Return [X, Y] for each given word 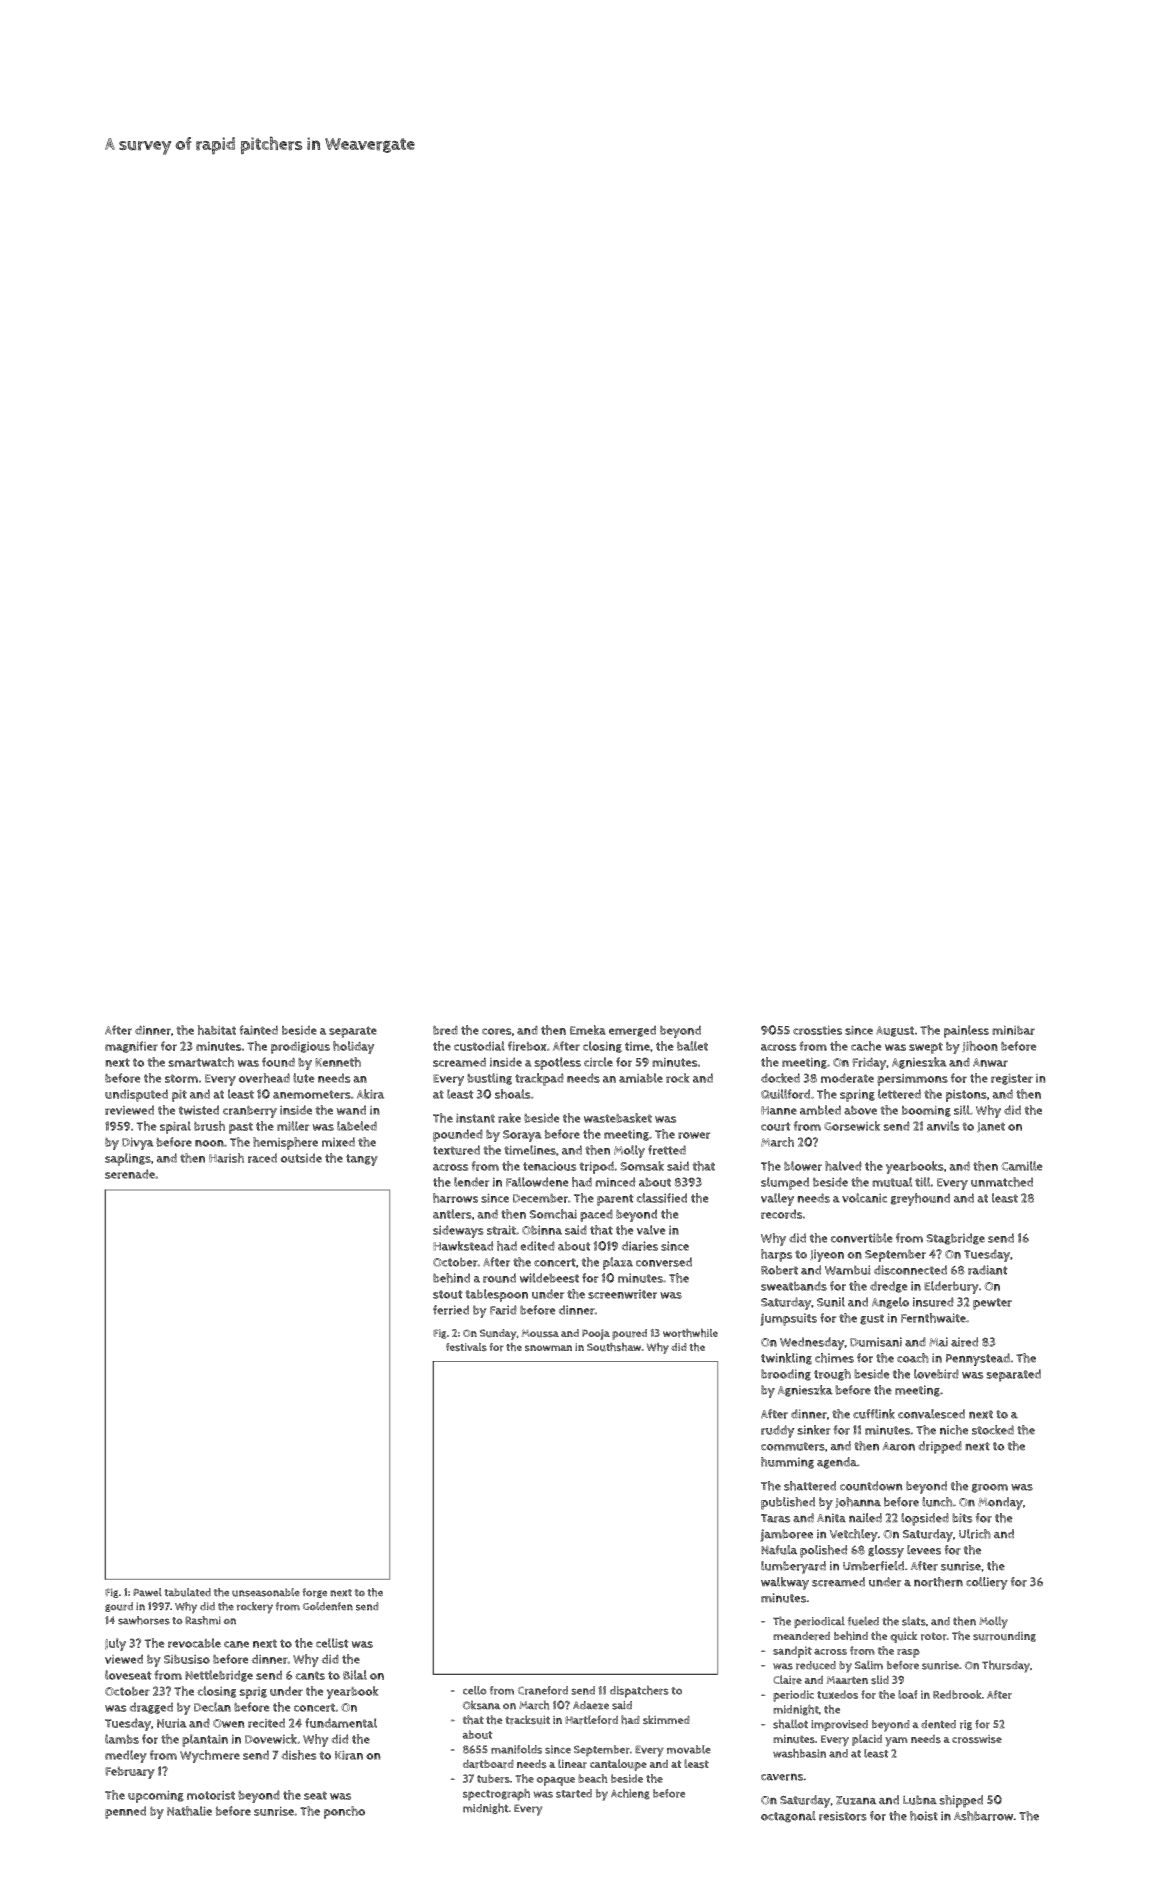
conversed [664, 1262]
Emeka [588, 1030]
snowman [548, 1348]
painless [966, 1031]
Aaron [898, 1446]
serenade [130, 1174]
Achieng [630, 1794]
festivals [466, 1347]
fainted [258, 1030]
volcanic [864, 1198]
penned [125, 1812]
